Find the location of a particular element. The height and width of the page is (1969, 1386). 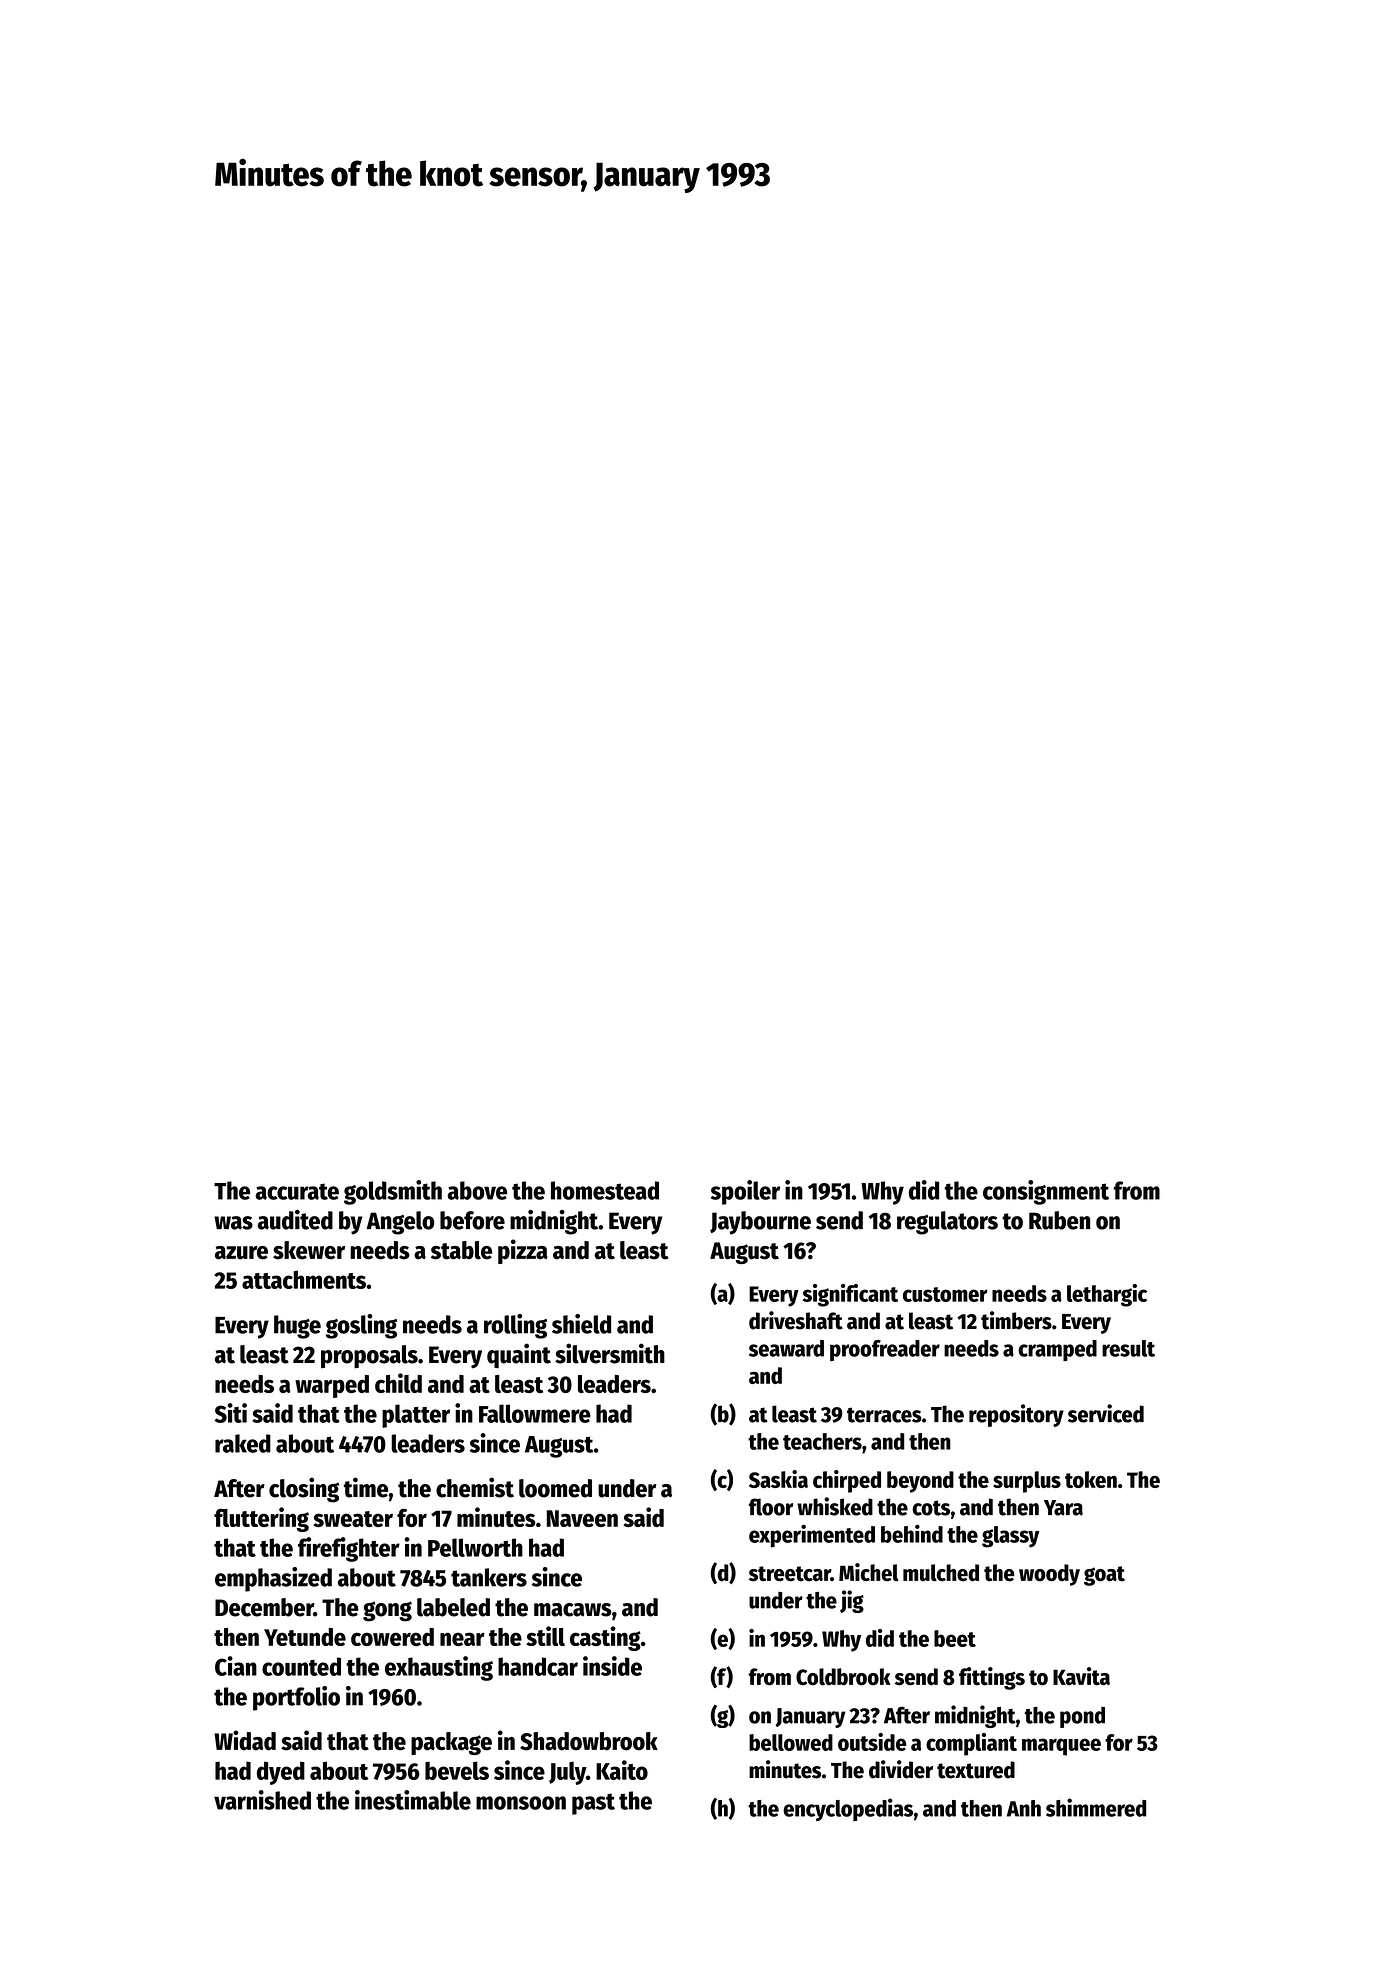

token is located at coordinates (1091, 1479).
